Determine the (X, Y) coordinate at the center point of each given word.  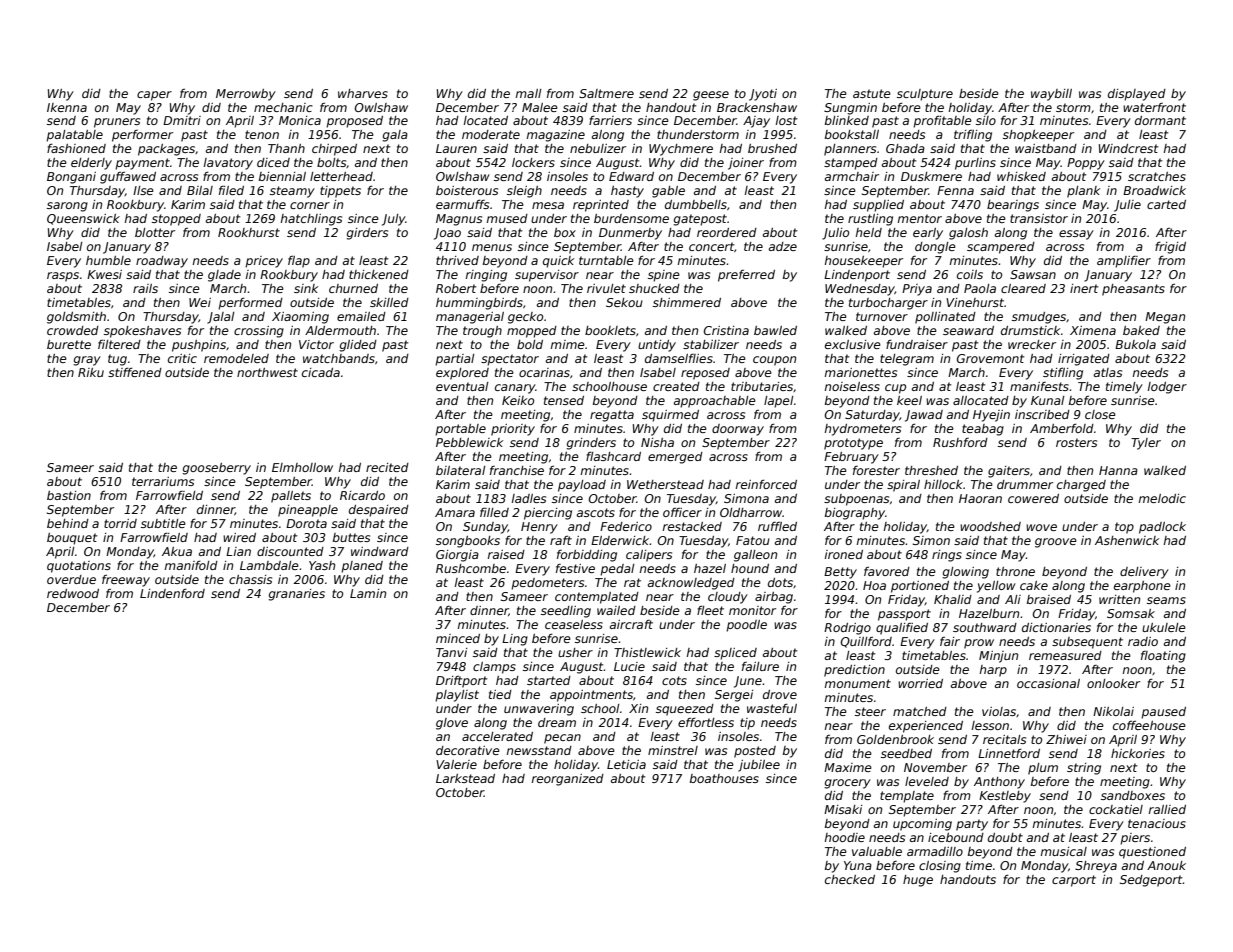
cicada (321, 372)
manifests (1039, 386)
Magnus (459, 220)
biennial (282, 176)
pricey (264, 262)
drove (780, 694)
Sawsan (1033, 274)
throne (1015, 571)
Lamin (368, 593)
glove (452, 724)
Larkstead (465, 778)
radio (1143, 641)
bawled (775, 330)
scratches (1157, 176)
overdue (71, 579)
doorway (738, 430)
